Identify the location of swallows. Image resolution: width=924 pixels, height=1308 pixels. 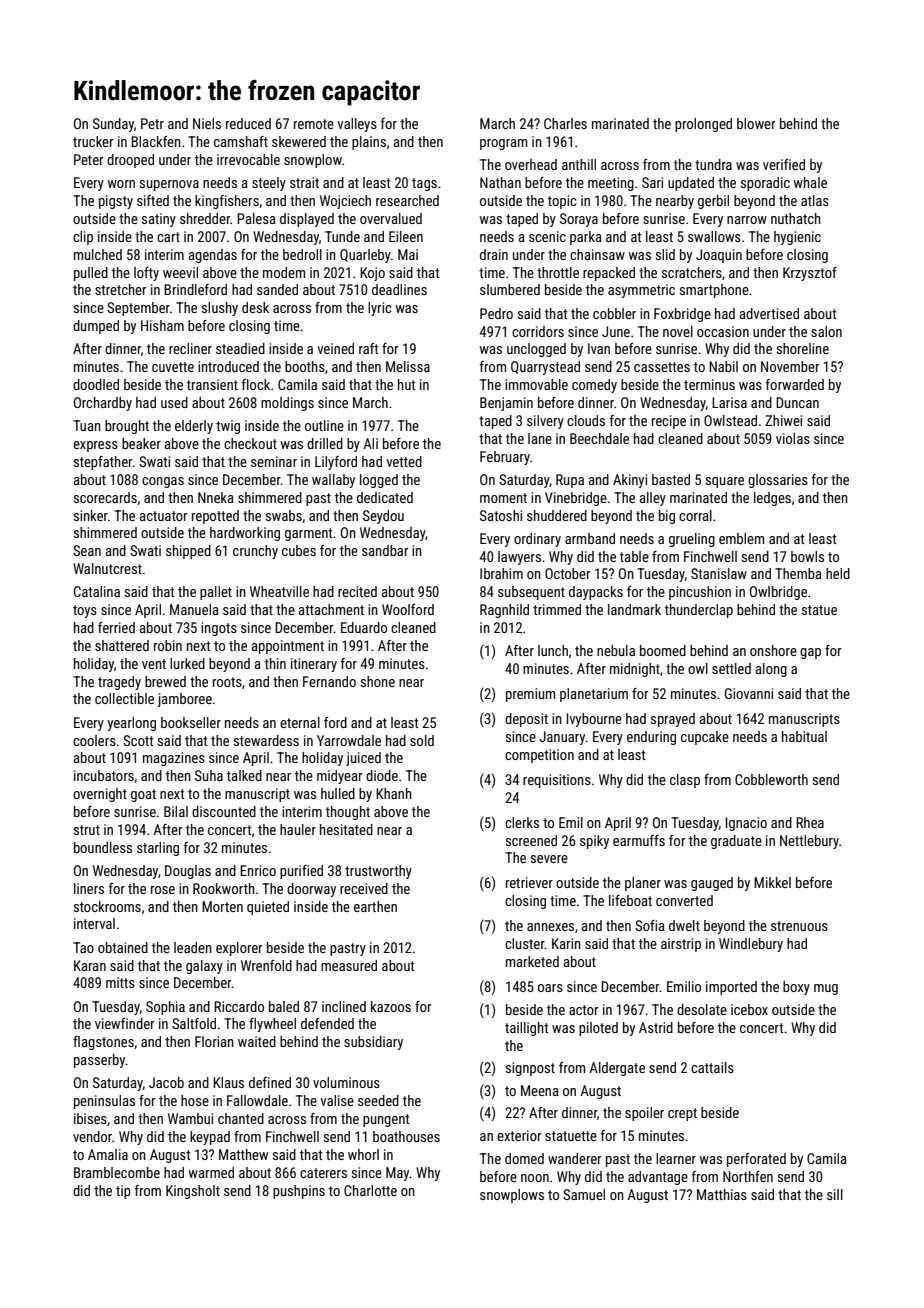
(714, 236).
